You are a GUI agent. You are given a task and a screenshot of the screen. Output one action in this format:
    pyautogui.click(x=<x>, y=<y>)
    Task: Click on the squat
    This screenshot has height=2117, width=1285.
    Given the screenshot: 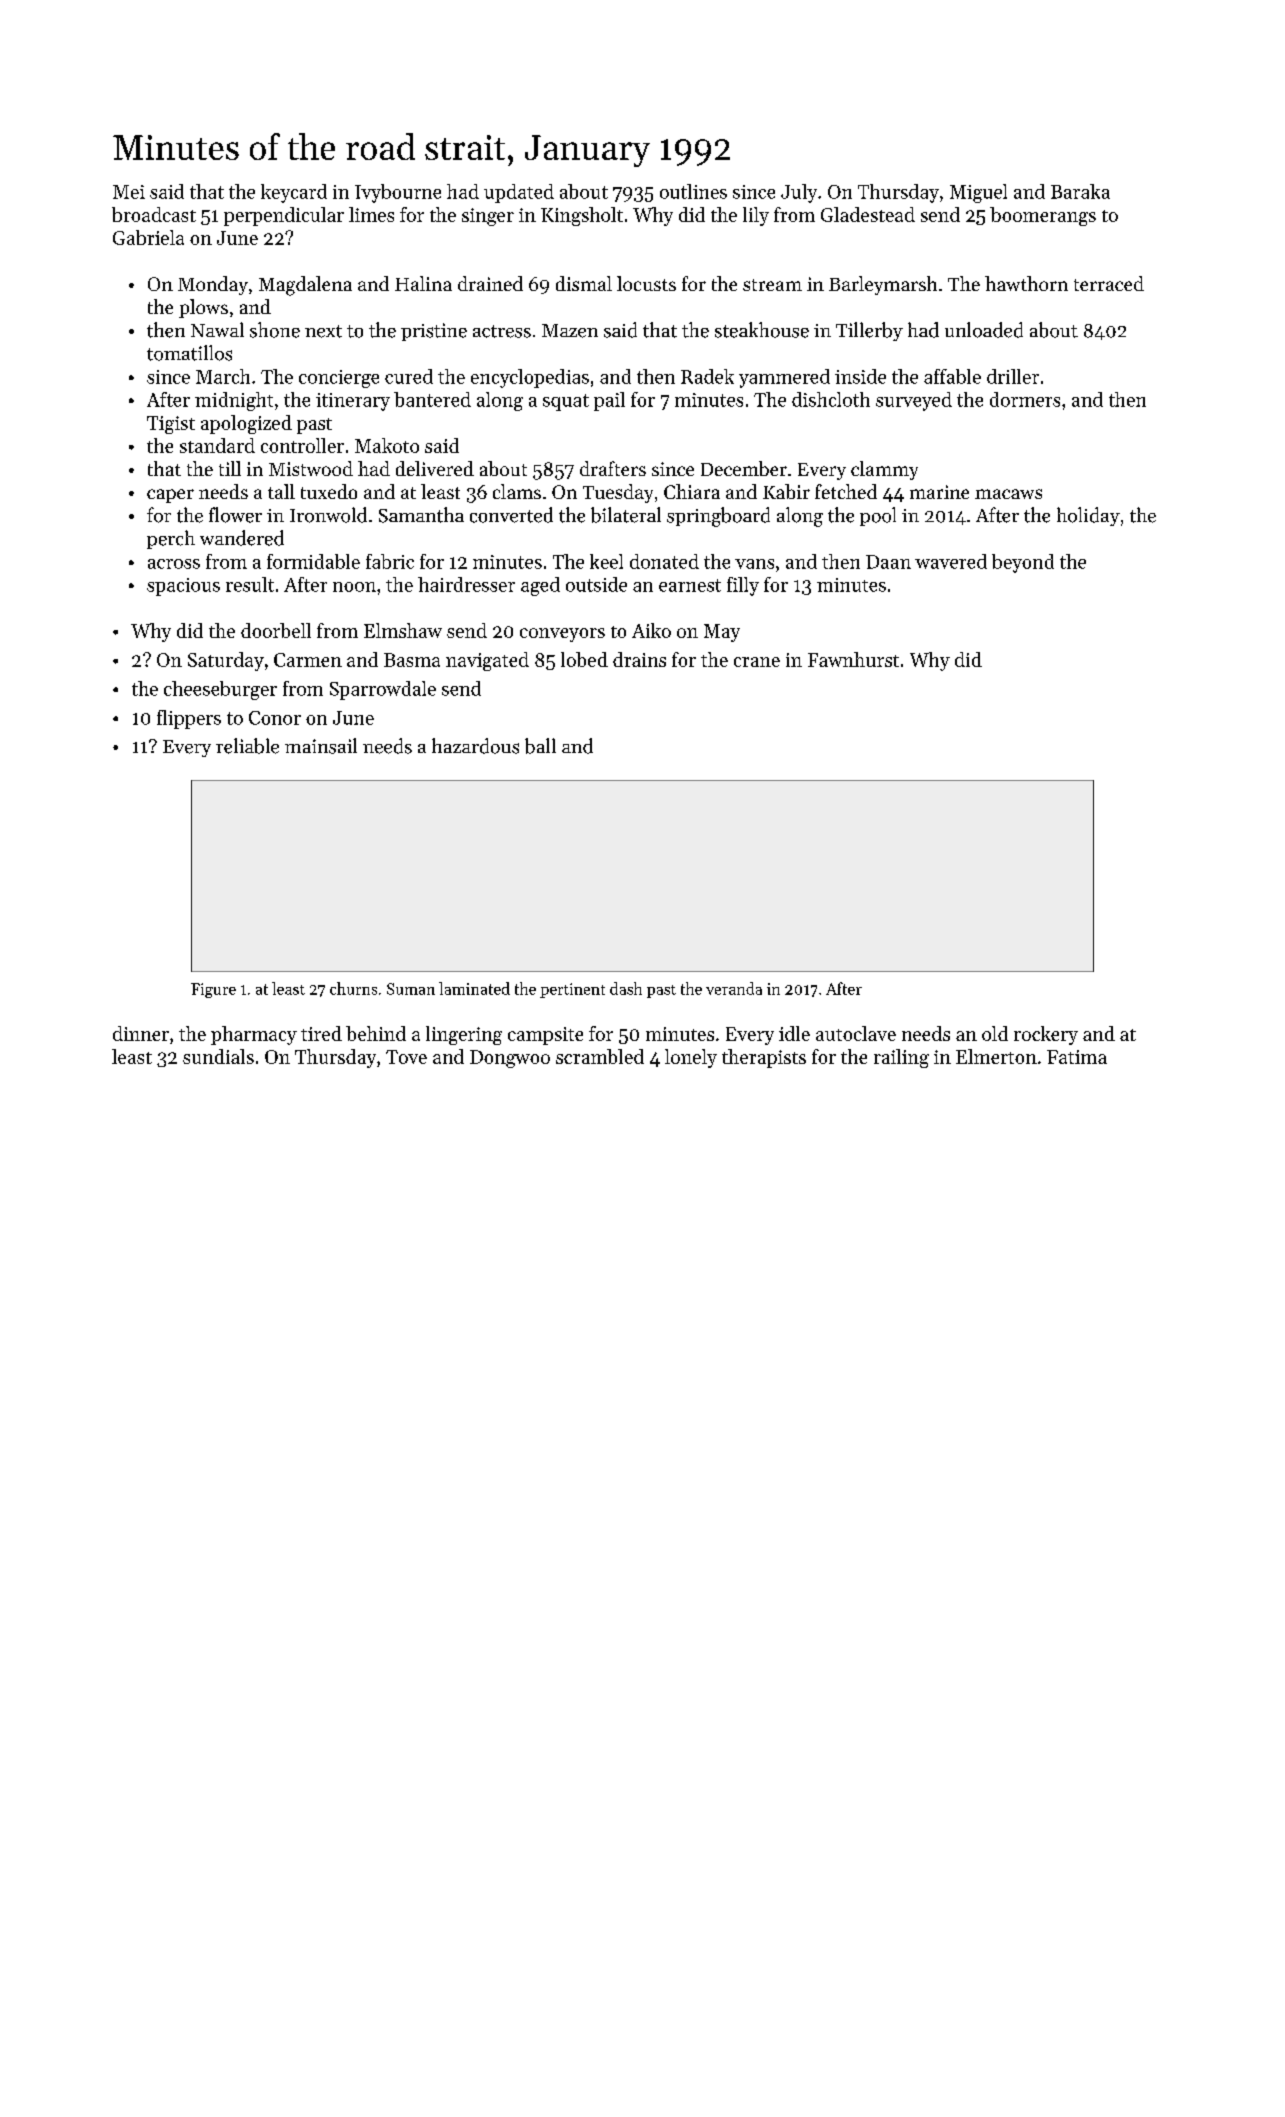 What is the action you would take?
    pyautogui.click(x=566, y=402)
